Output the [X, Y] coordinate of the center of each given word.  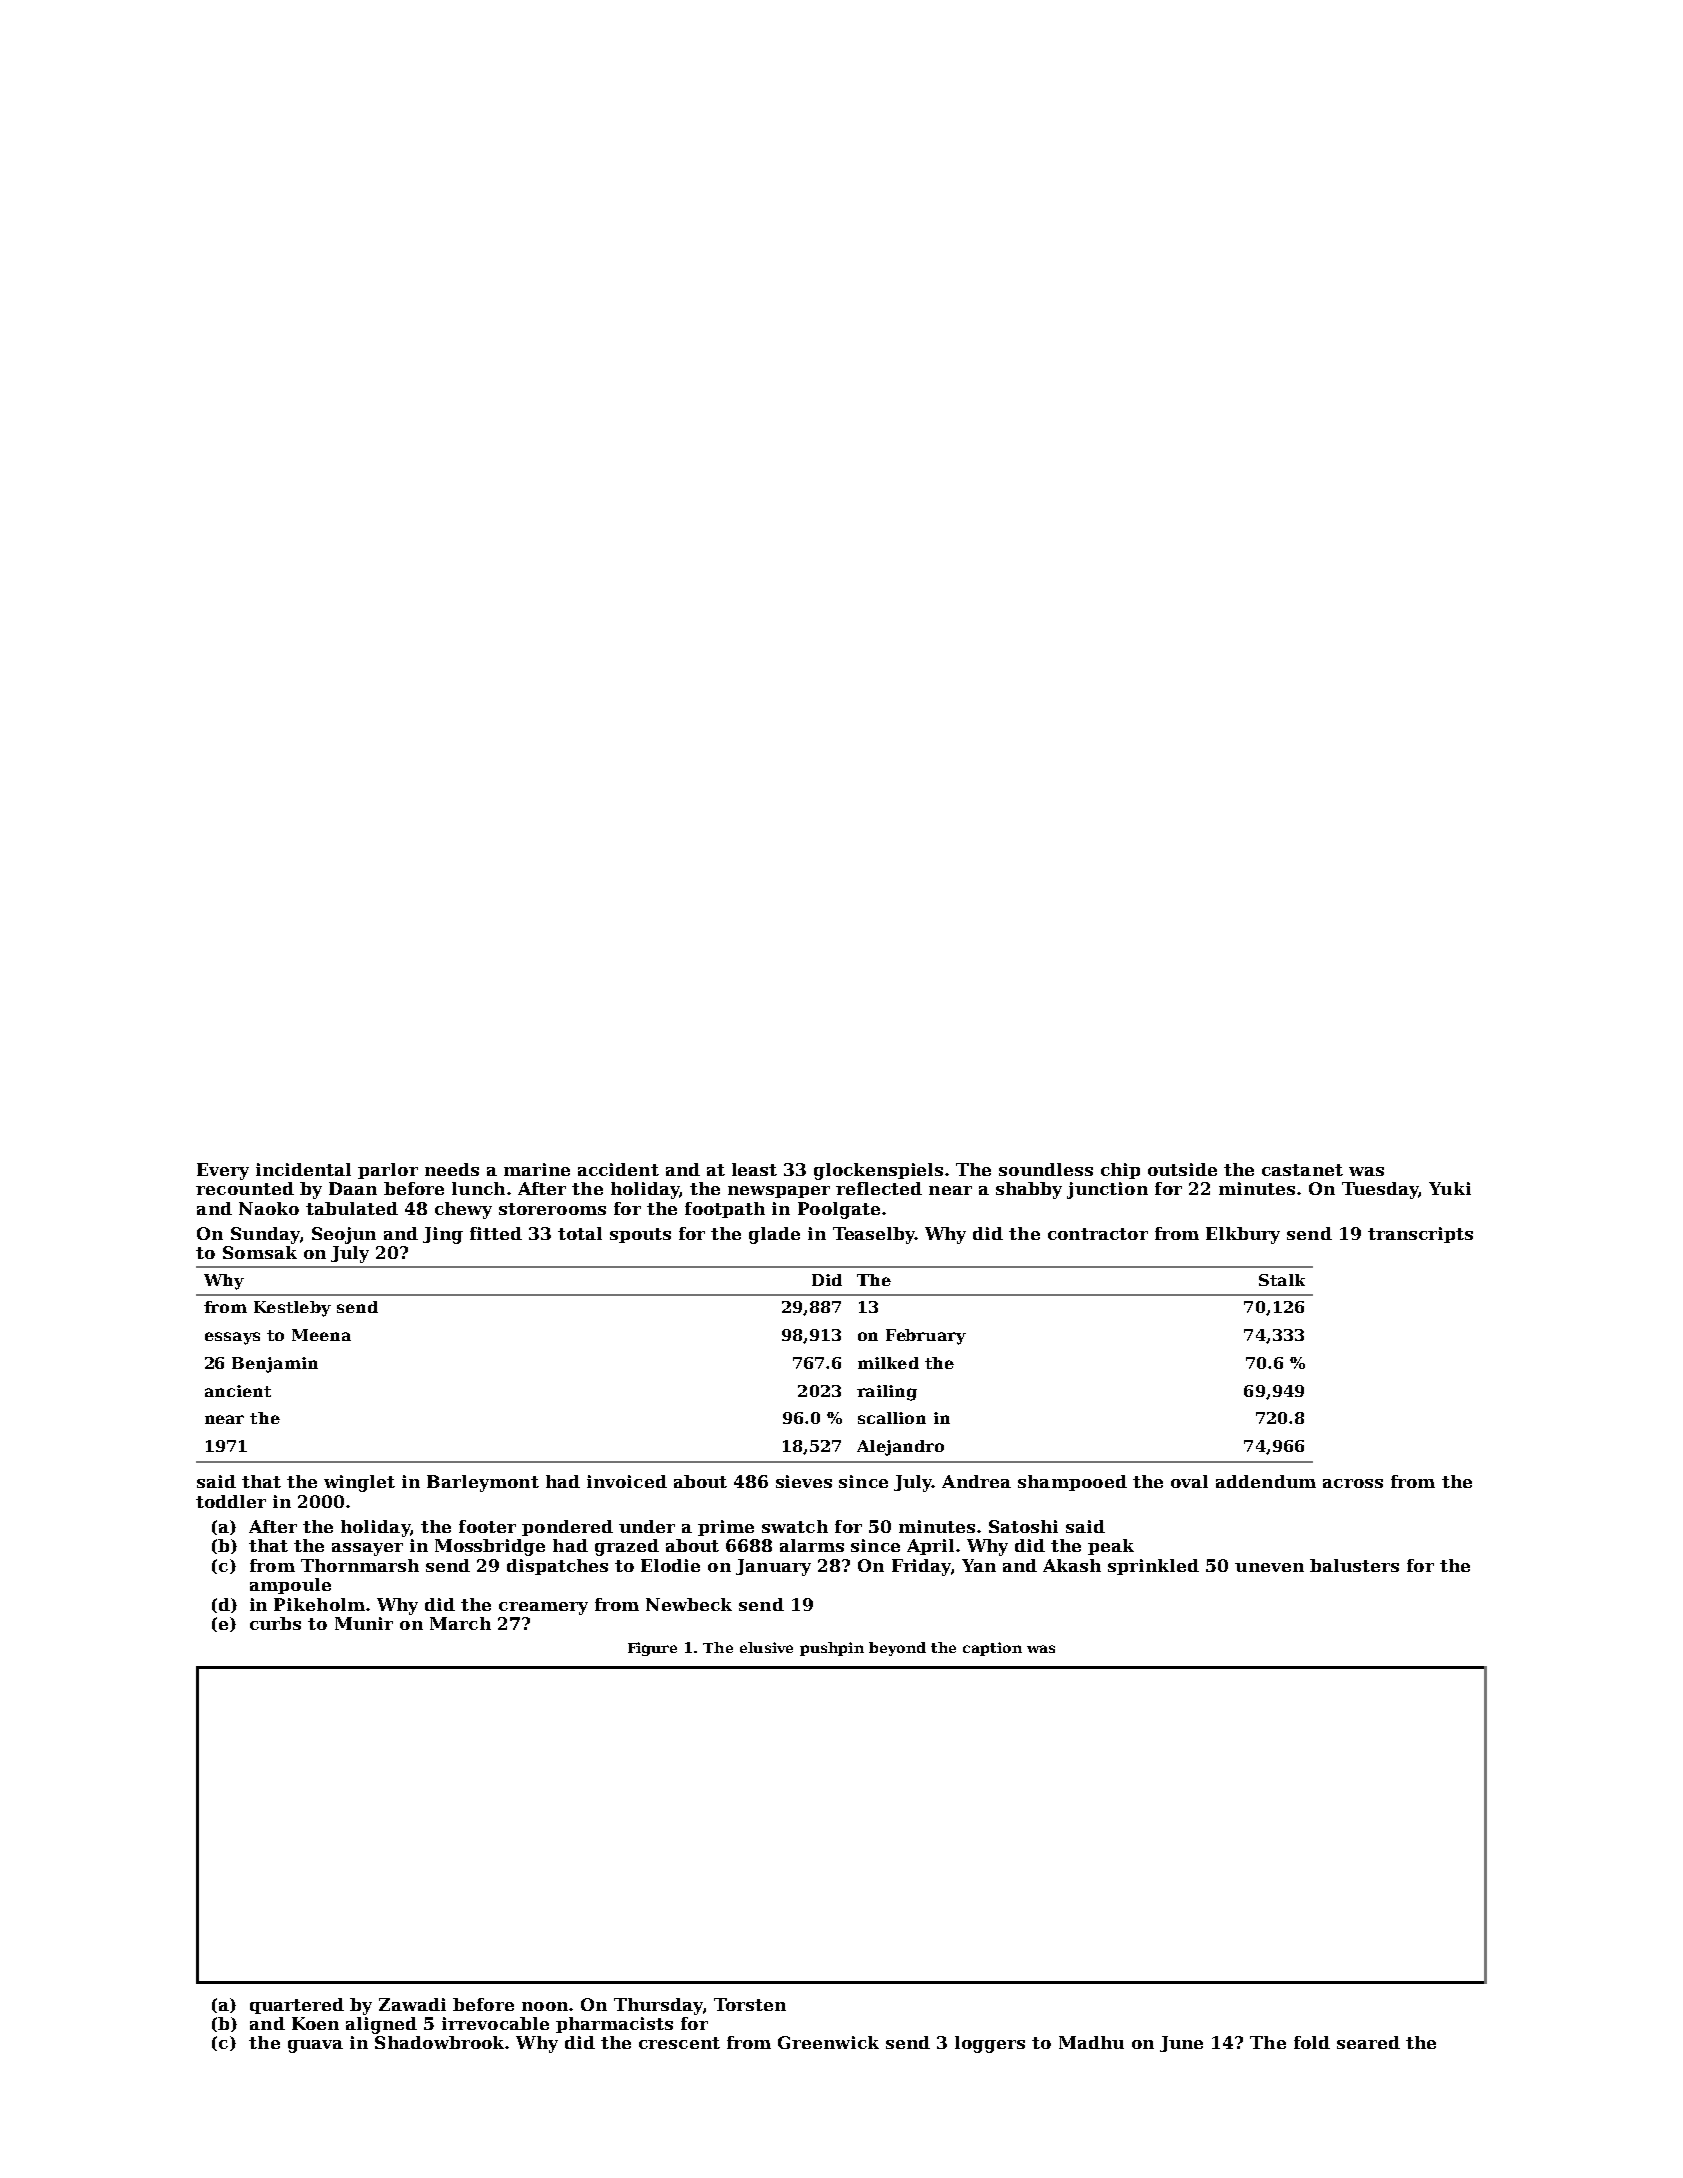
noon [545, 2006]
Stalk [1282, 1280]
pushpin [832, 1649]
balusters [1354, 1565]
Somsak [260, 1252]
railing [887, 1393]
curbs [275, 1623]
